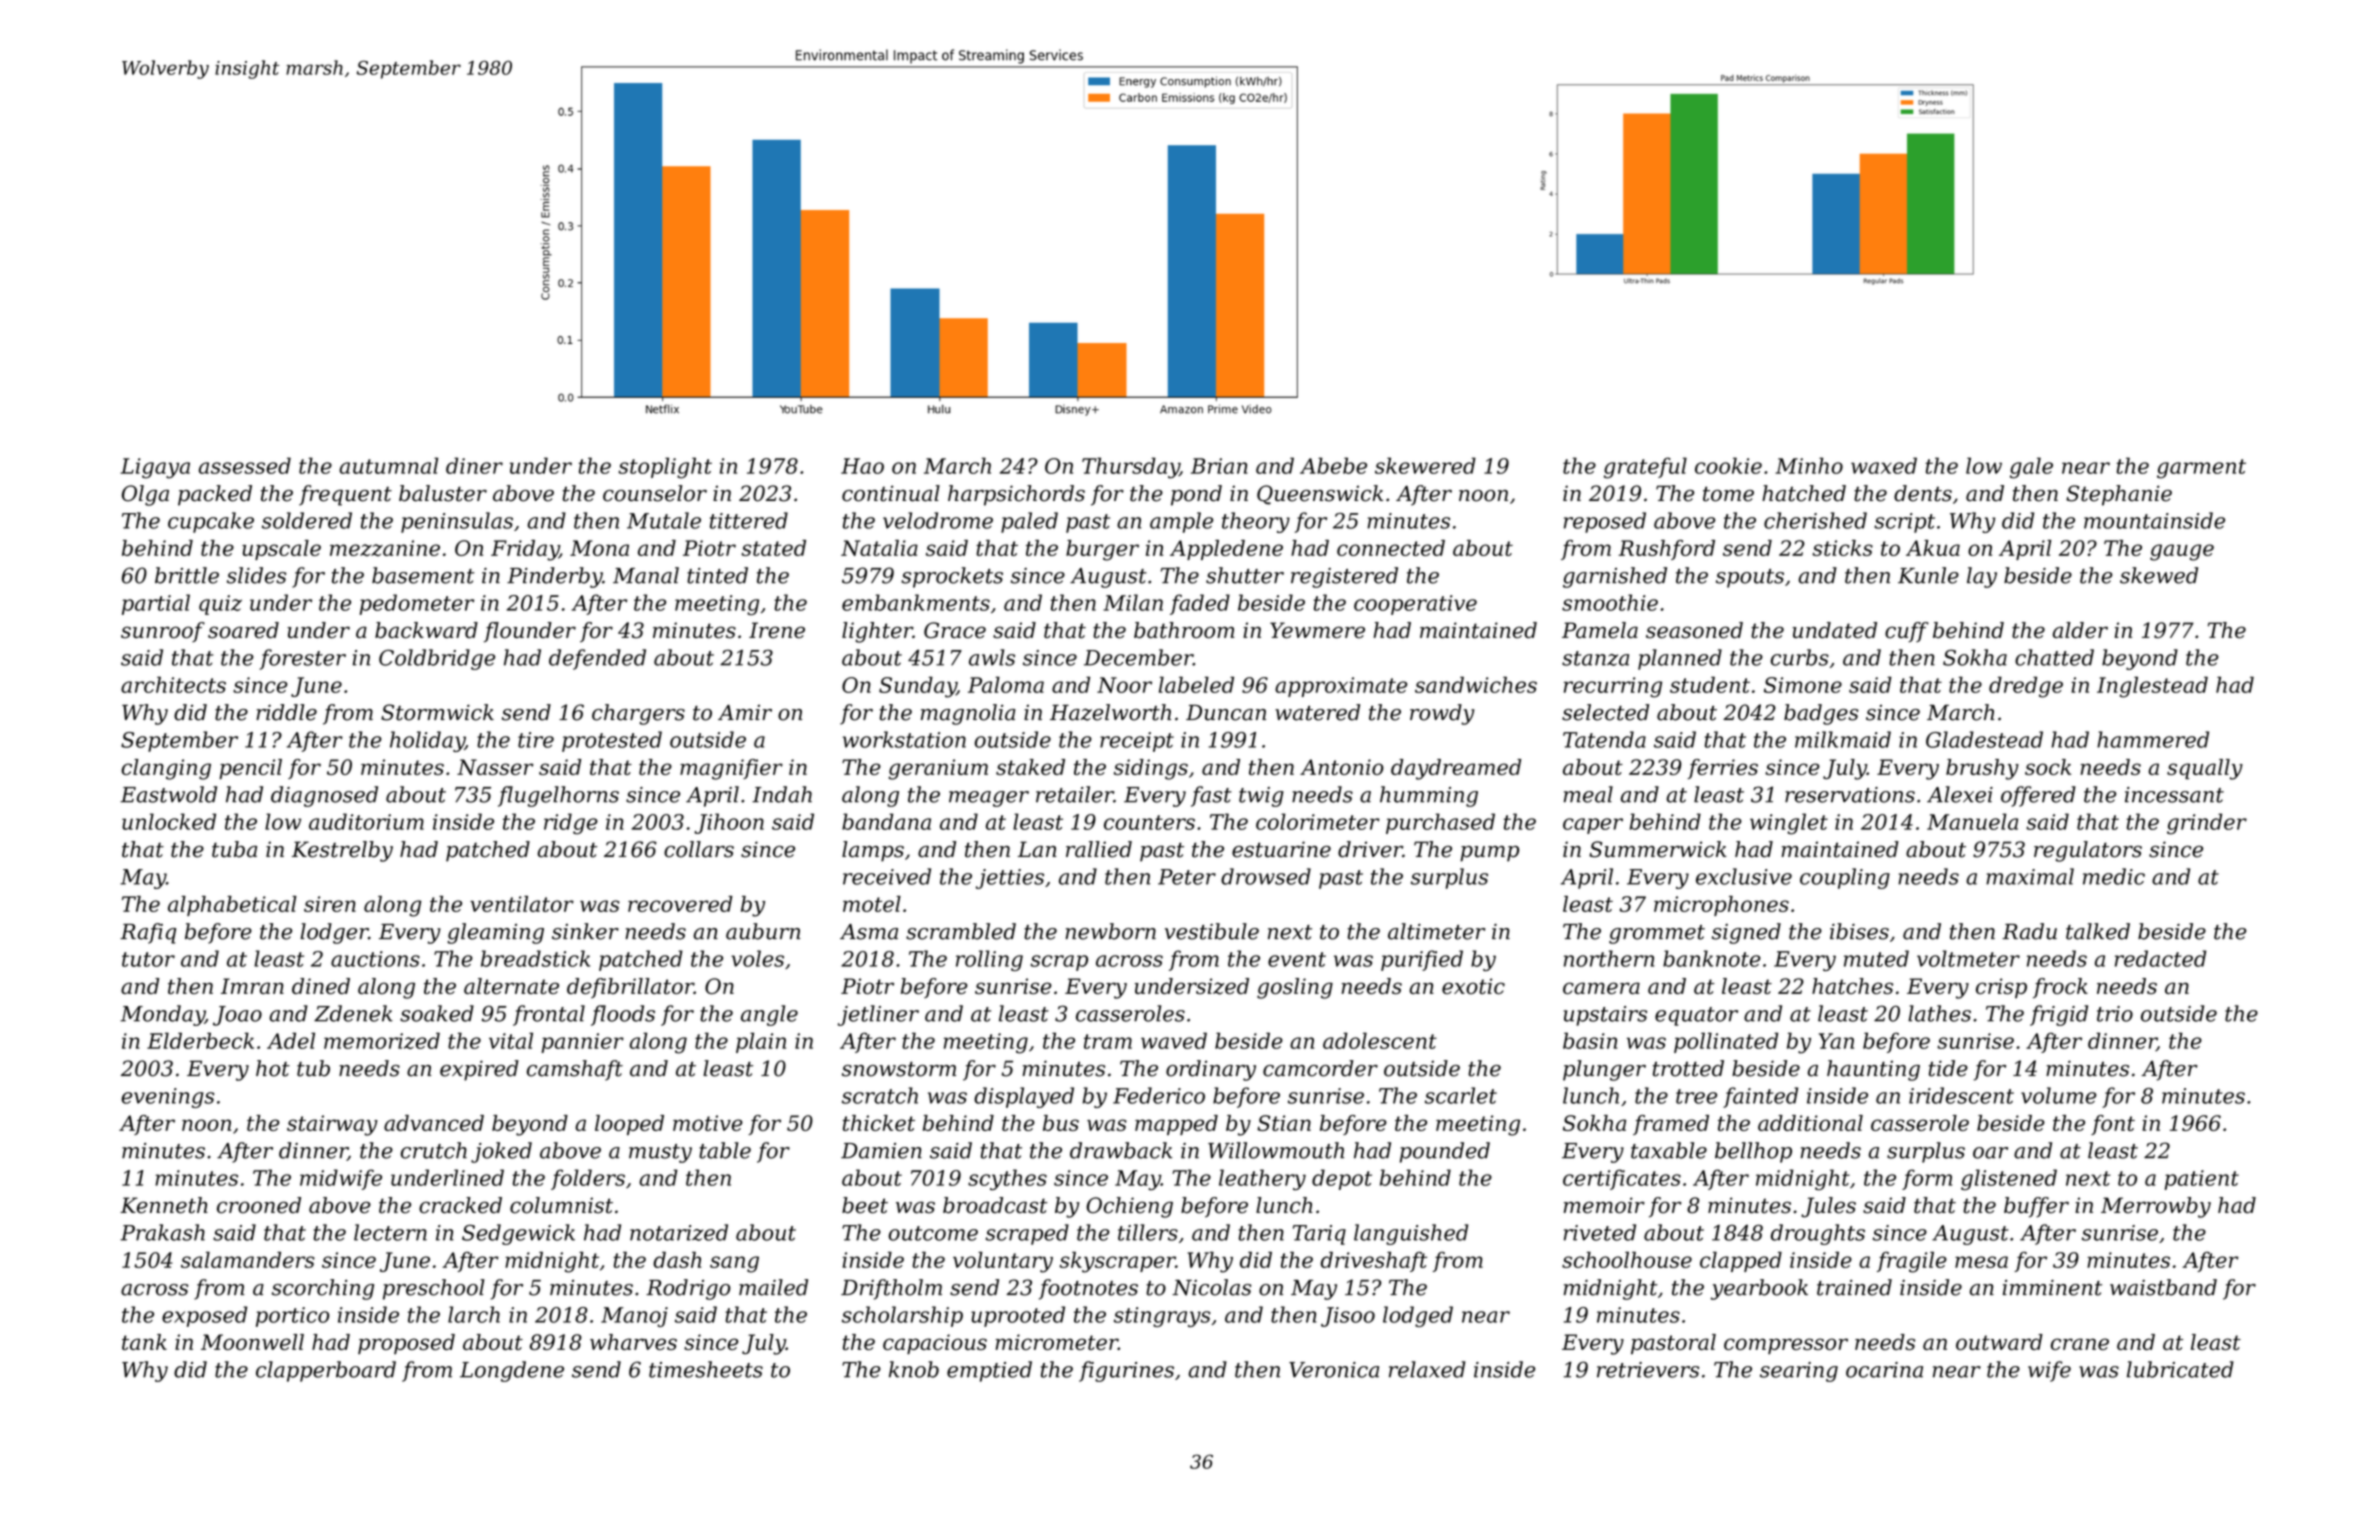 Image resolution: width=2380 pixels, height=1540 pixels. What do you see at coordinates (495, 767) in the screenshot?
I see `Nasser` at bounding box center [495, 767].
